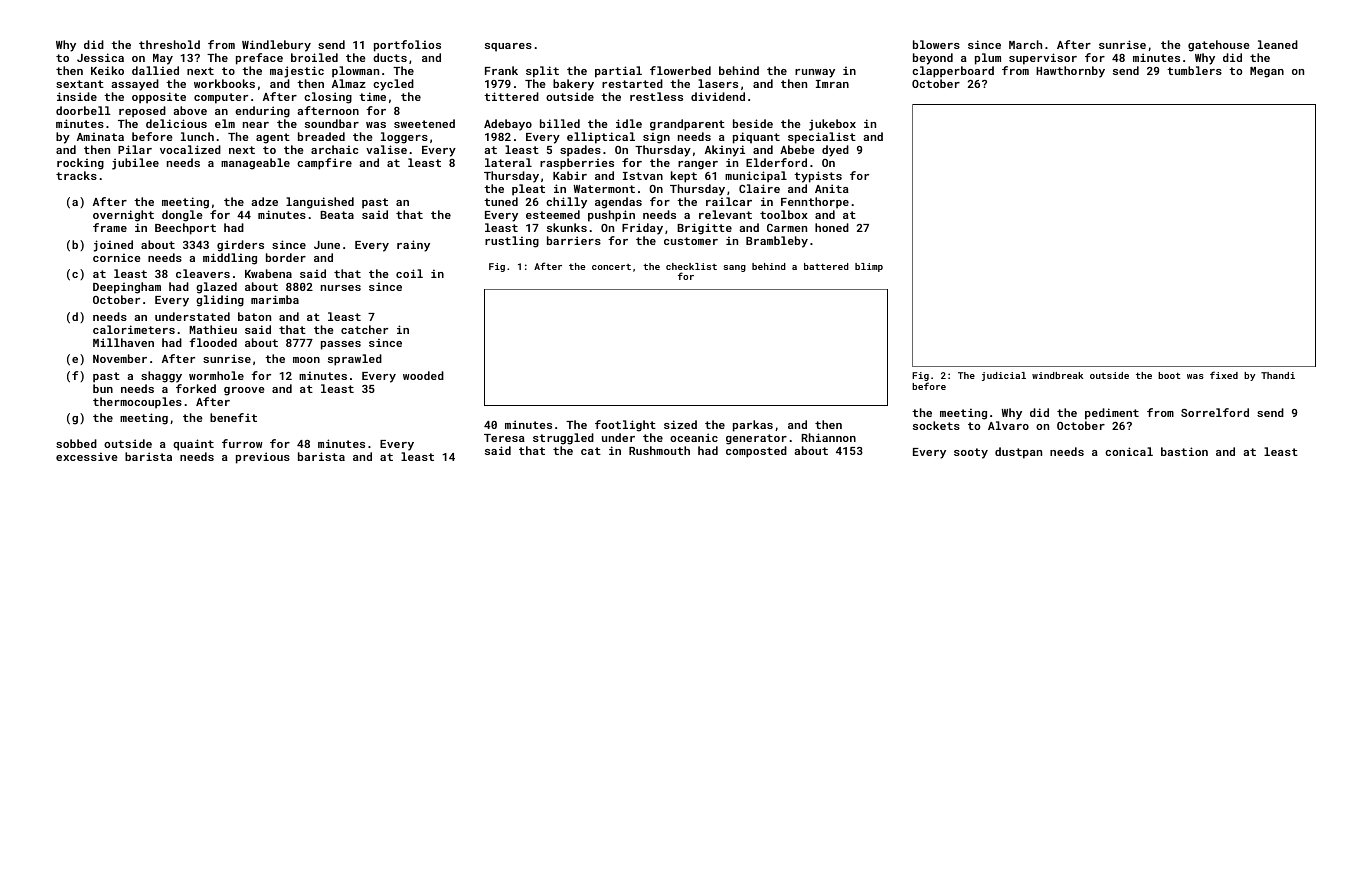 The width and height of the screenshot is (1372, 887). I want to click on squares, so click(508, 47).
